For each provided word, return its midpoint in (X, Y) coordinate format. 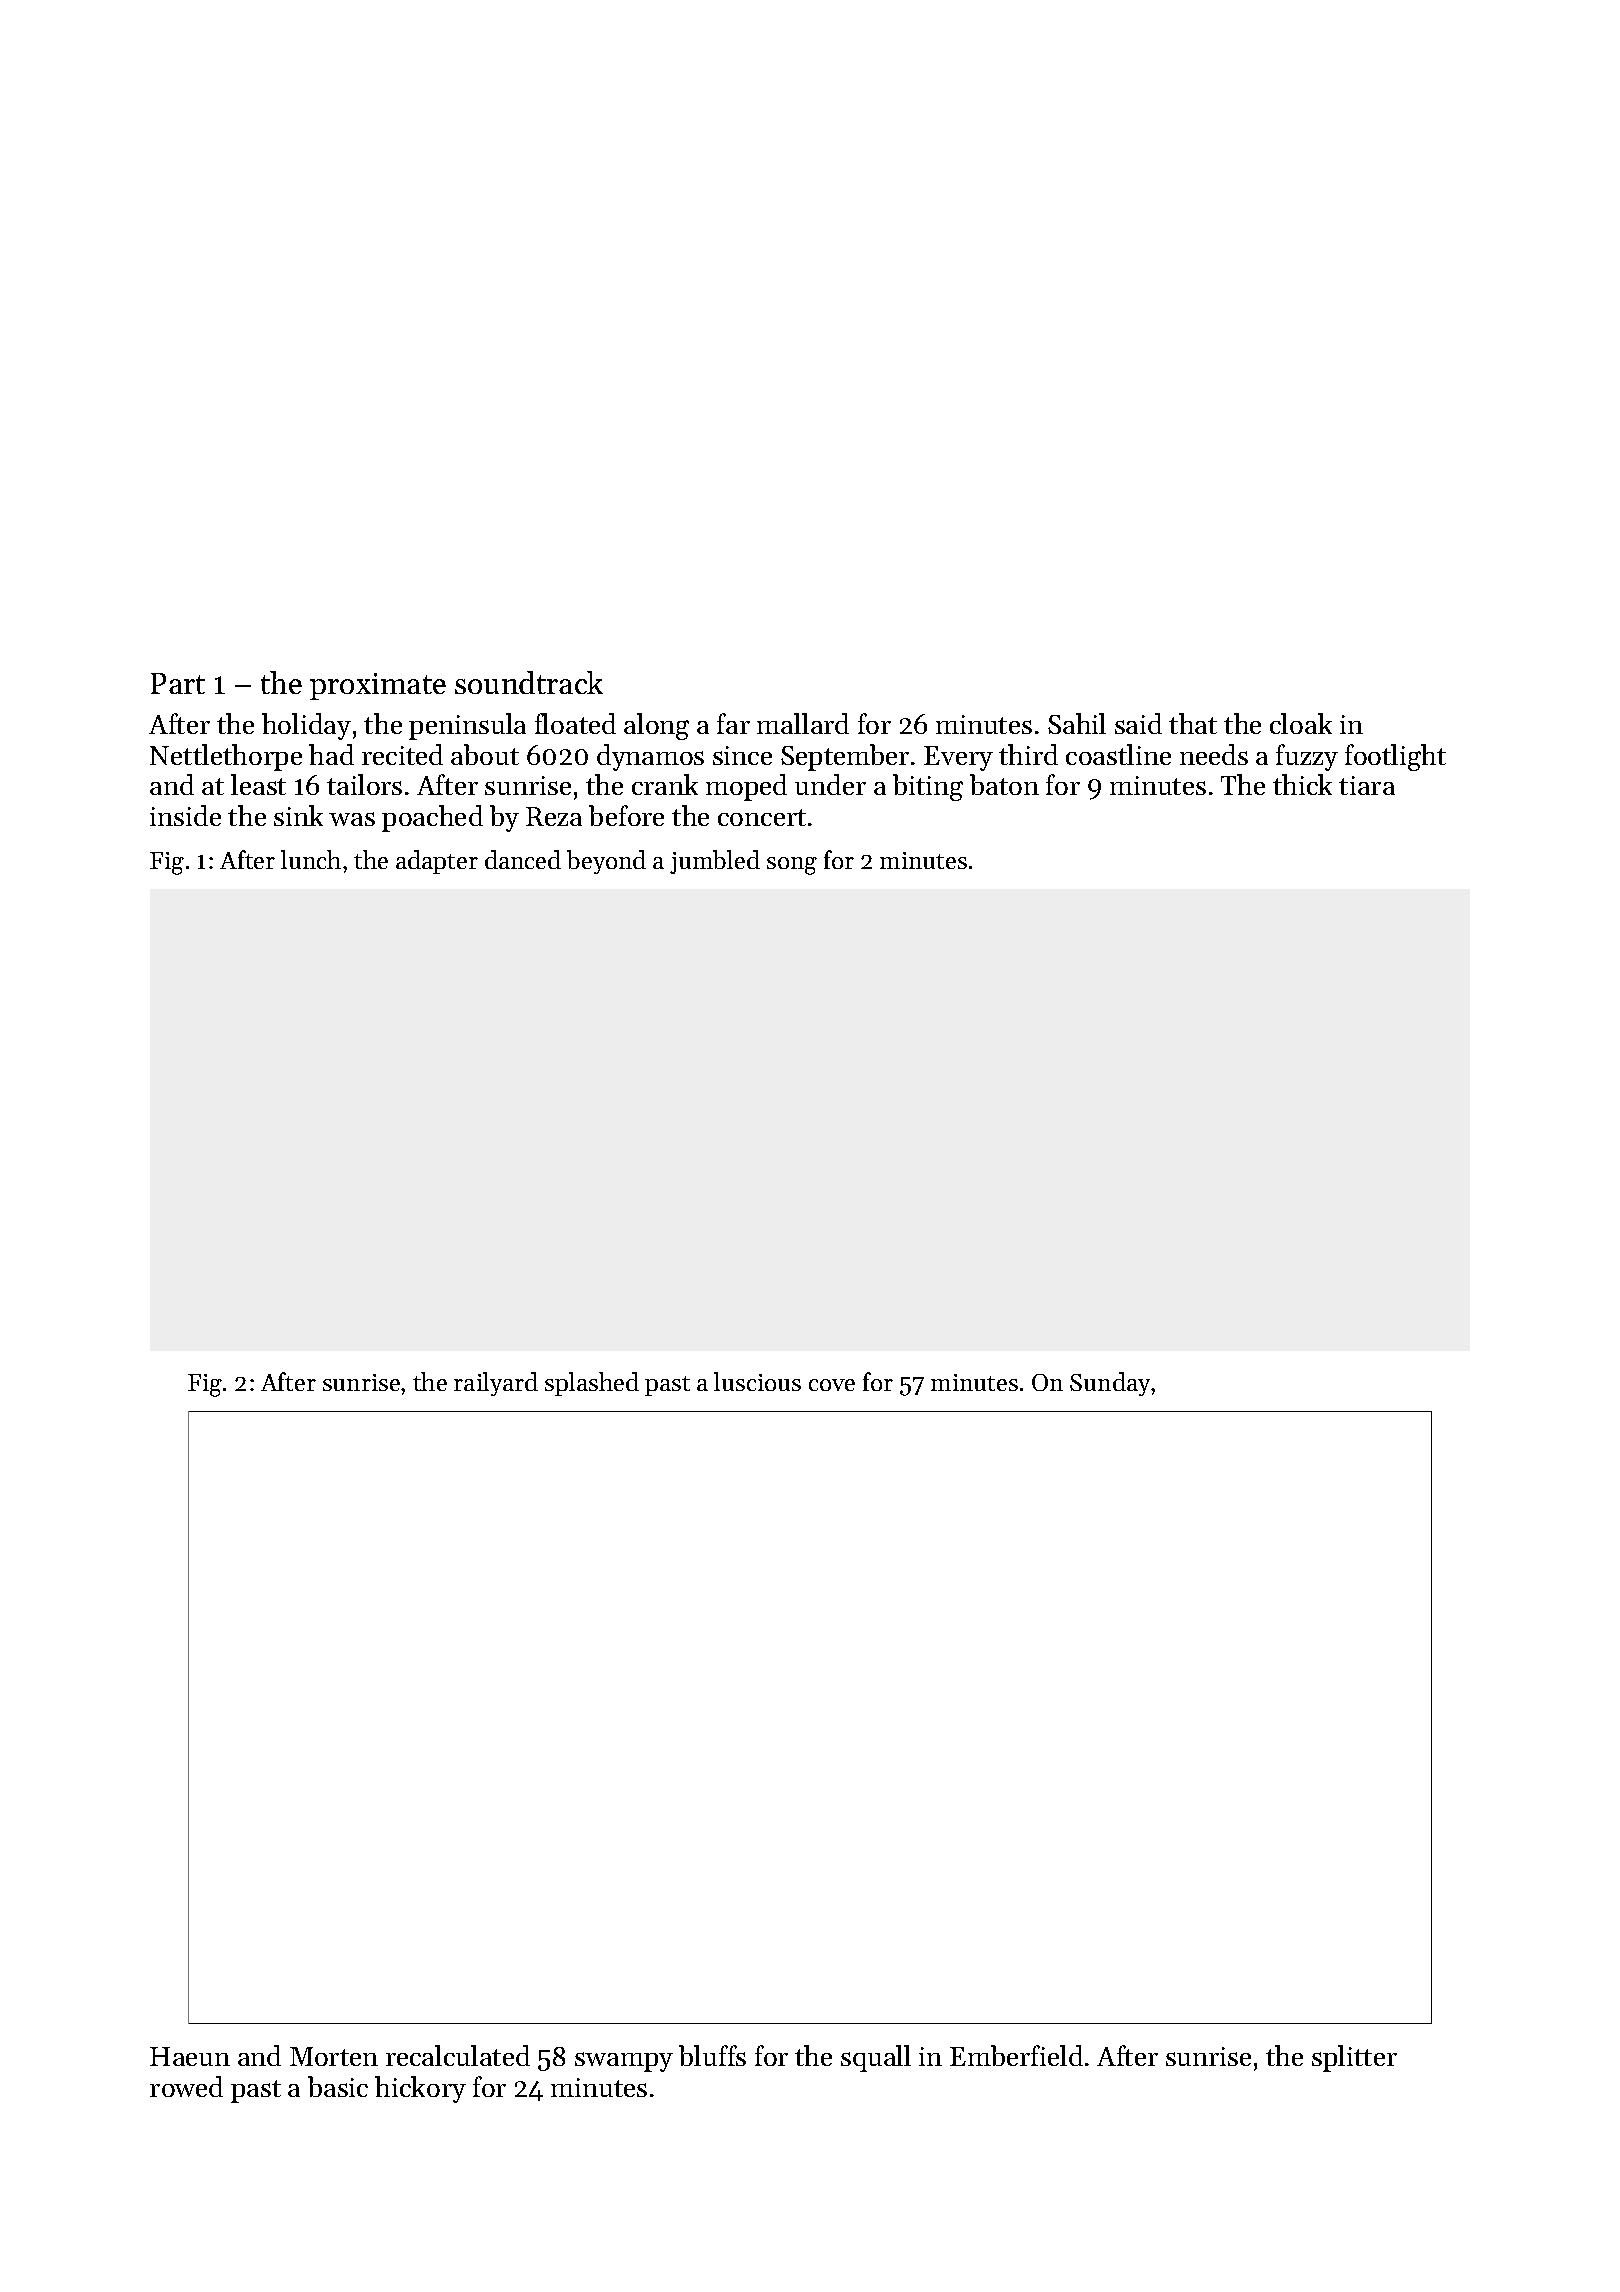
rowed (186, 2086)
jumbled (715, 862)
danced (523, 859)
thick (1302, 784)
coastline (1118, 754)
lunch (311, 859)
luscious (757, 1381)
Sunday (1111, 1384)
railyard (496, 1384)
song (792, 866)
